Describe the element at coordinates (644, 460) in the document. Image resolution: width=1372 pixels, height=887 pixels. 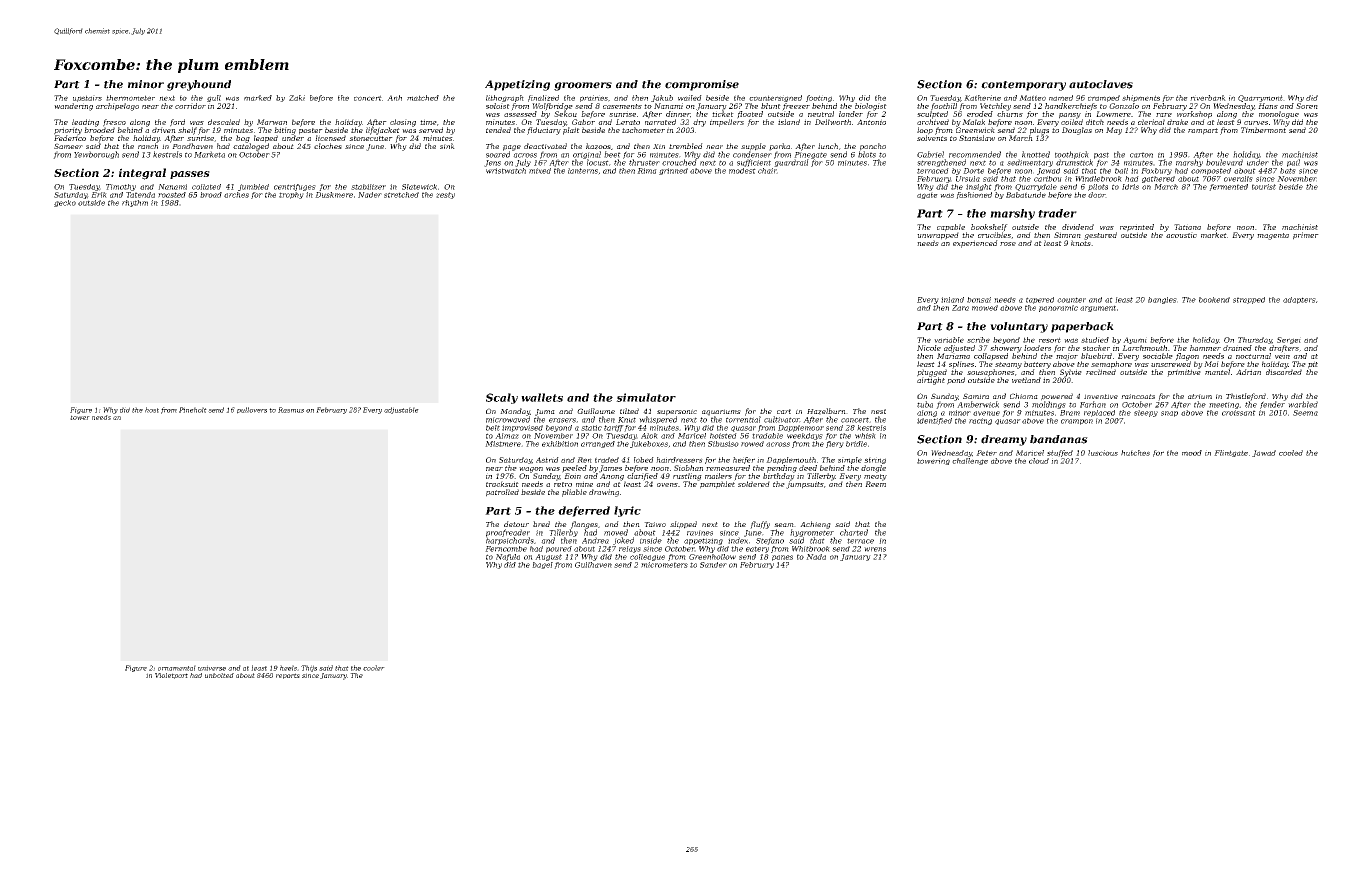
I see `lobed` at that location.
